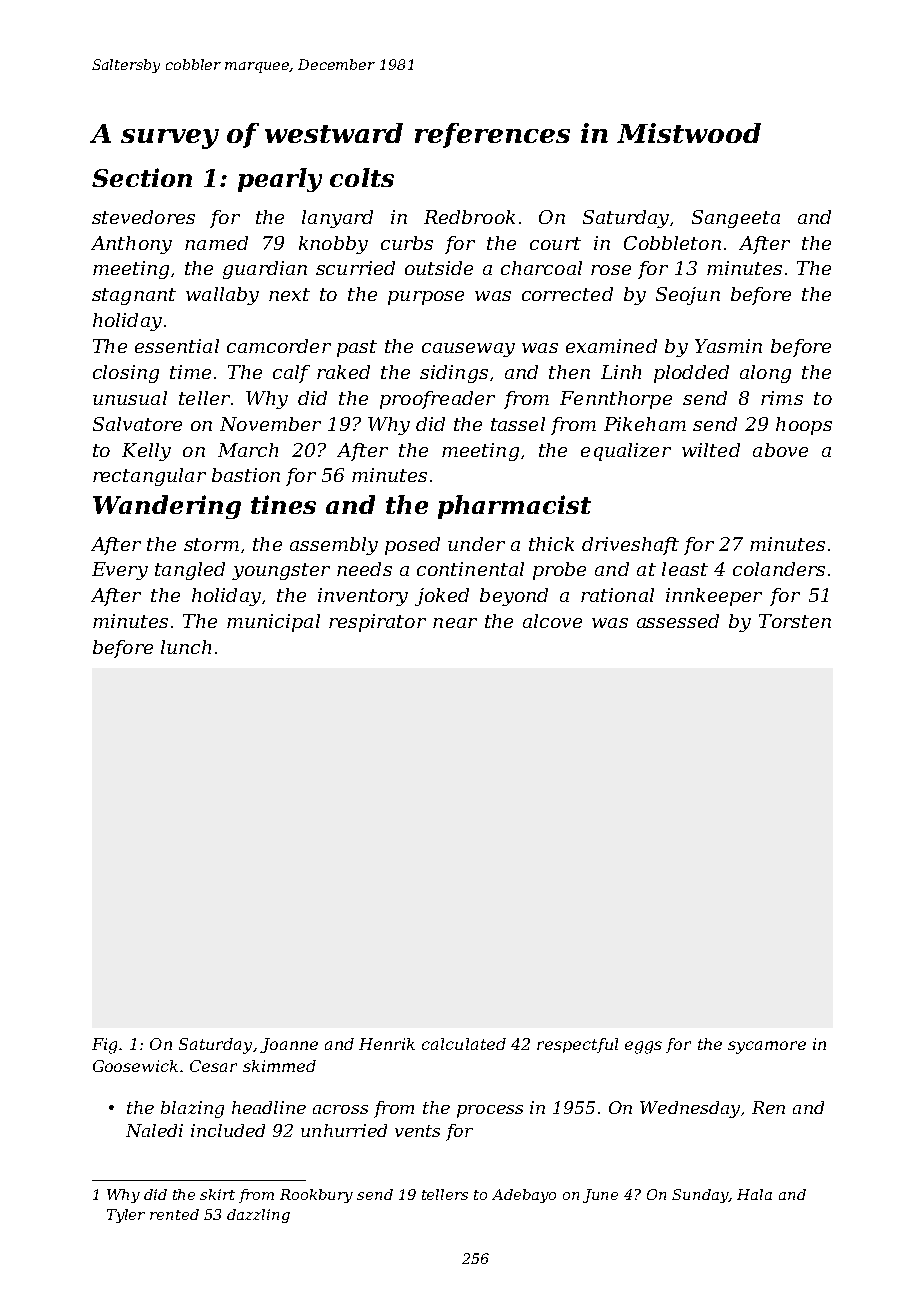 This screenshot has height=1308, width=924. Describe the element at coordinates (559, 571) in the screenshot. I see `probe` at that location.
